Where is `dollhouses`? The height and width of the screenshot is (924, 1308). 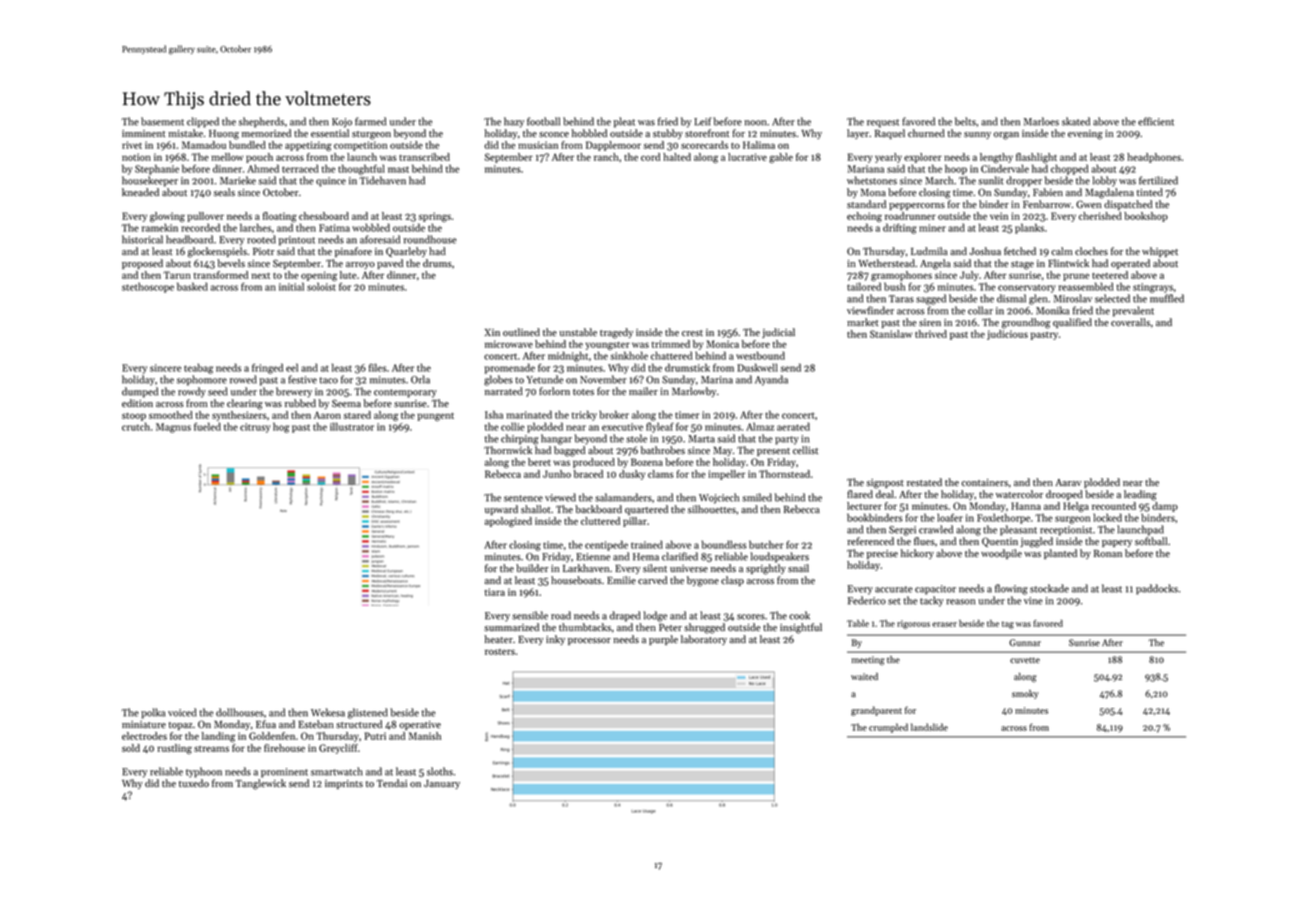
dollhouses is located at coordinates (240, 712).
